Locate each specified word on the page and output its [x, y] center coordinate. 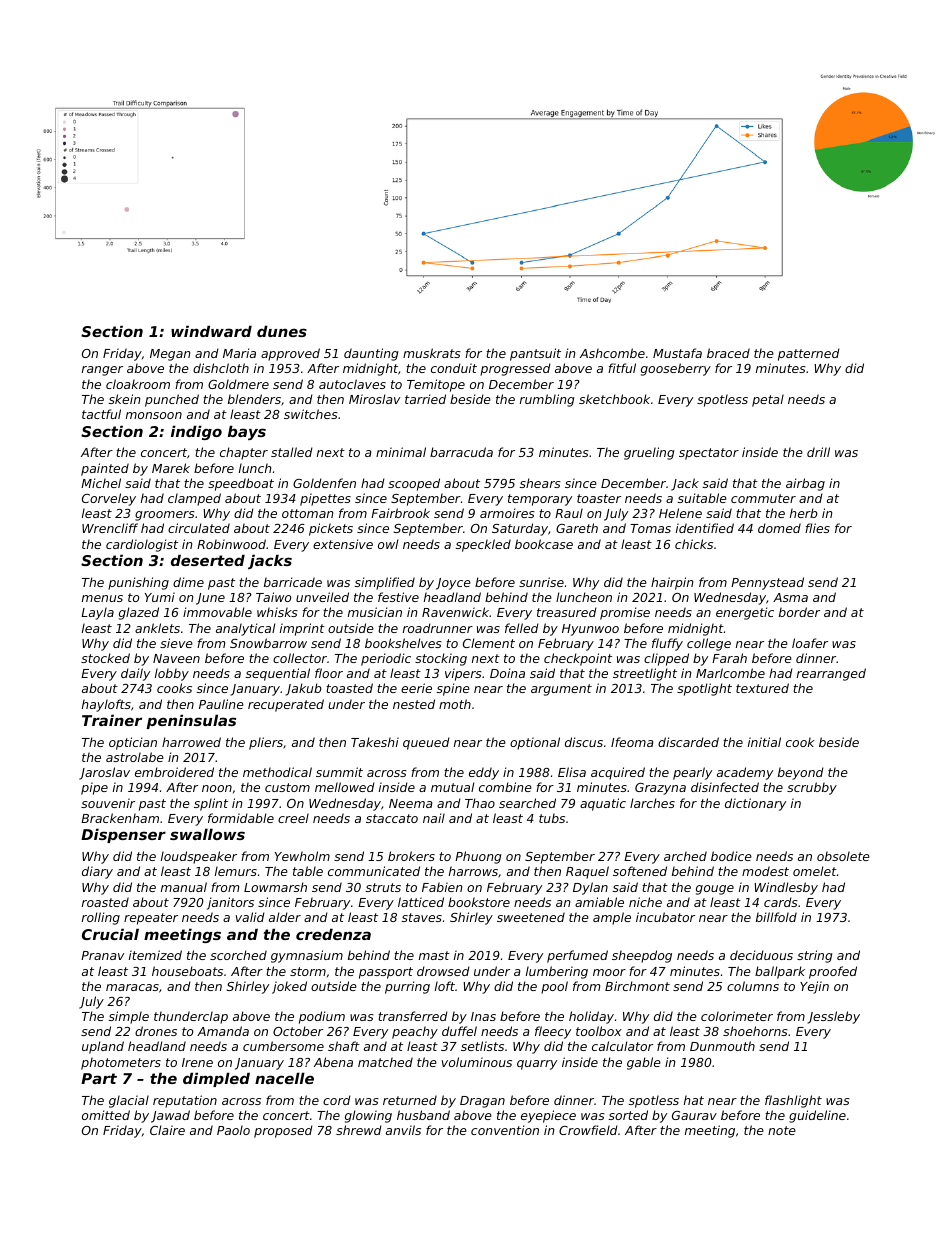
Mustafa [677, 353]
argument [561, 690]
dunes [282, 331]
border [799, 612]
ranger [102, 371]
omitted [106, 1115]
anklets [157, 628]
